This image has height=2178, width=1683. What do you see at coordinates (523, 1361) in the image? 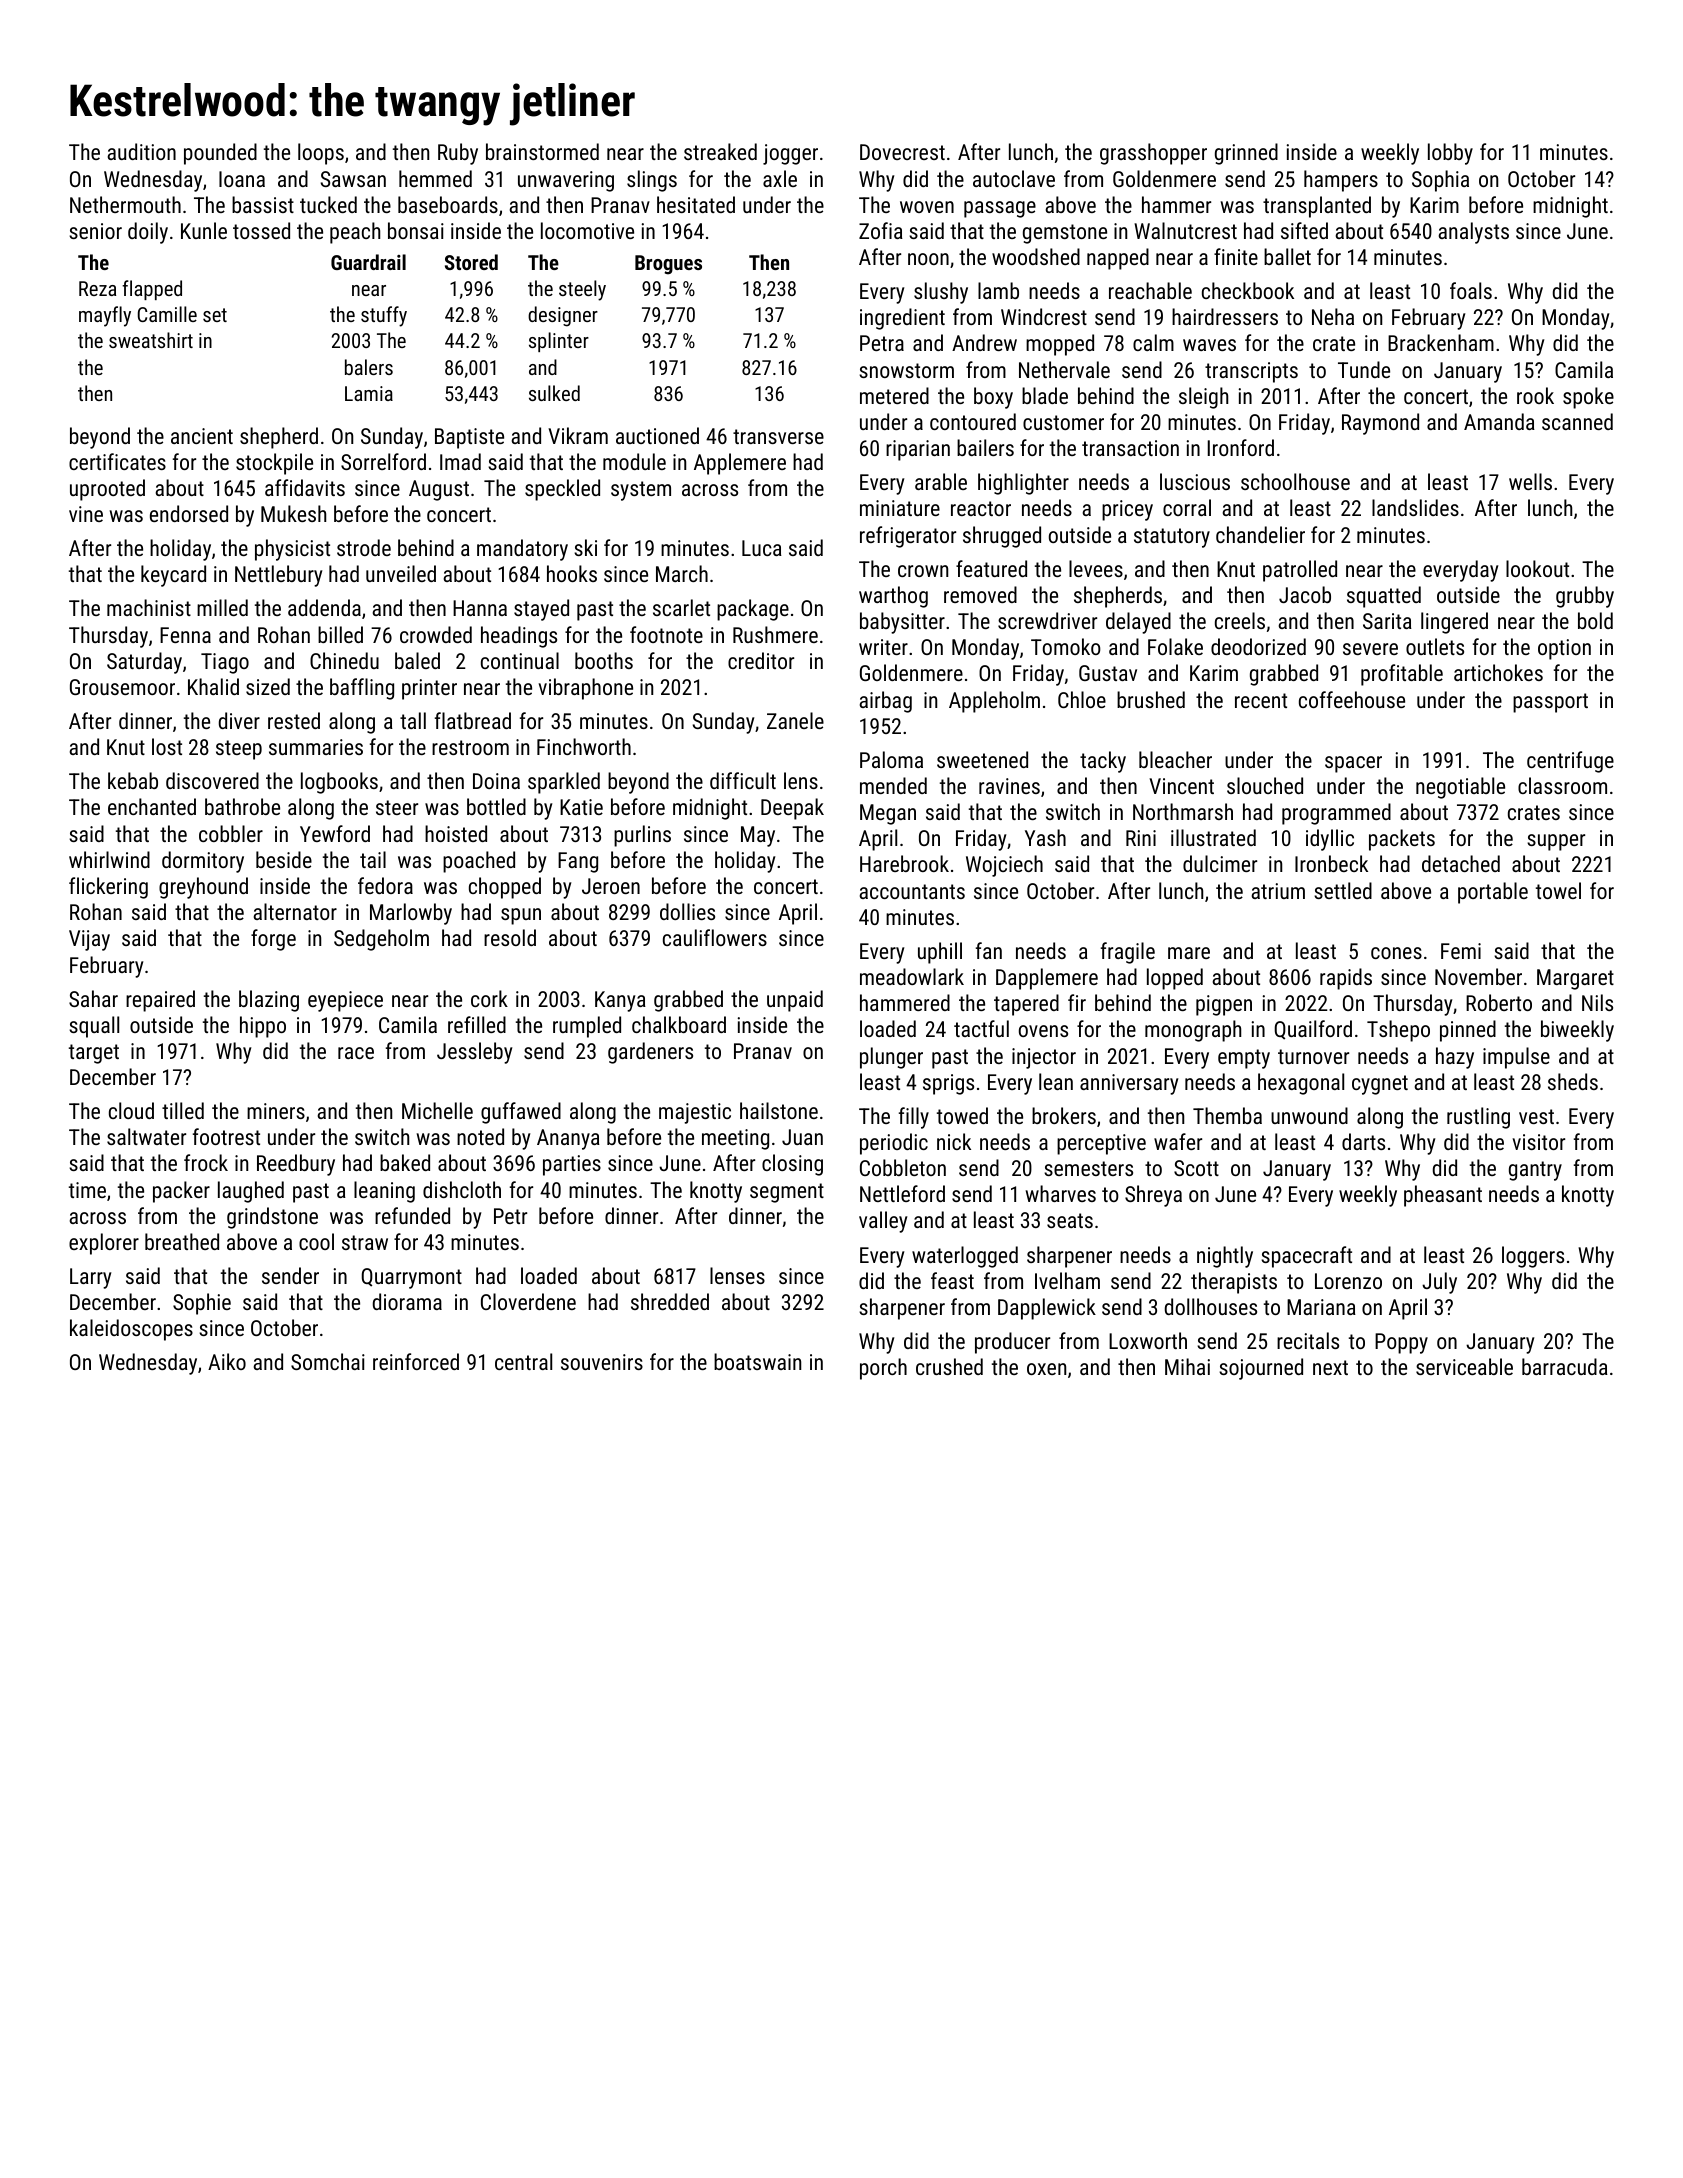
I see `central` at bounding box center [523, 1361].
